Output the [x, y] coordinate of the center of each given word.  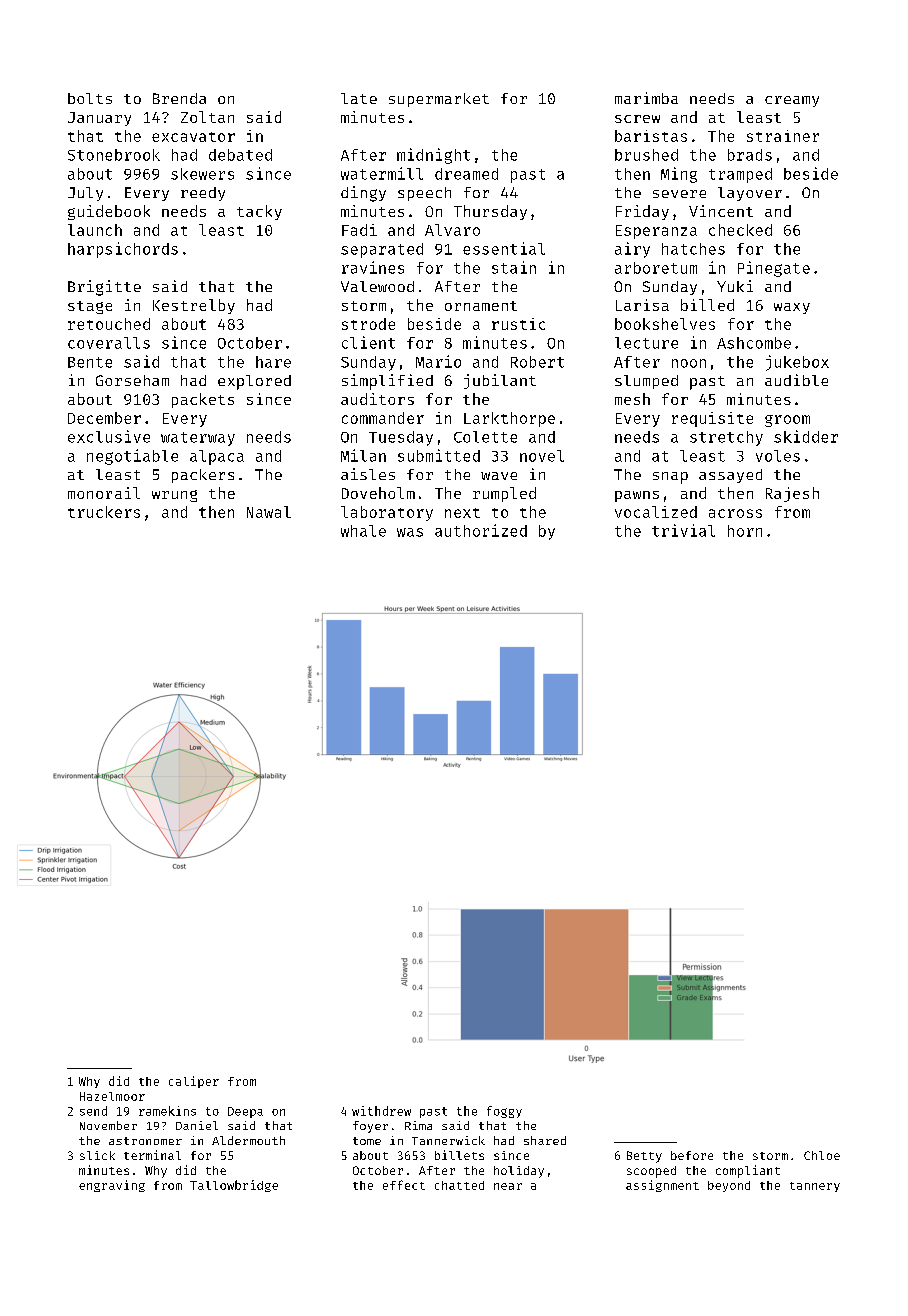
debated [240, 155]
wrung [174, 496]
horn [745, 531]
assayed [730, 476]
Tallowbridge [234, 1186]
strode [368, 324]
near [508, 1186]
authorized [481, 530]
